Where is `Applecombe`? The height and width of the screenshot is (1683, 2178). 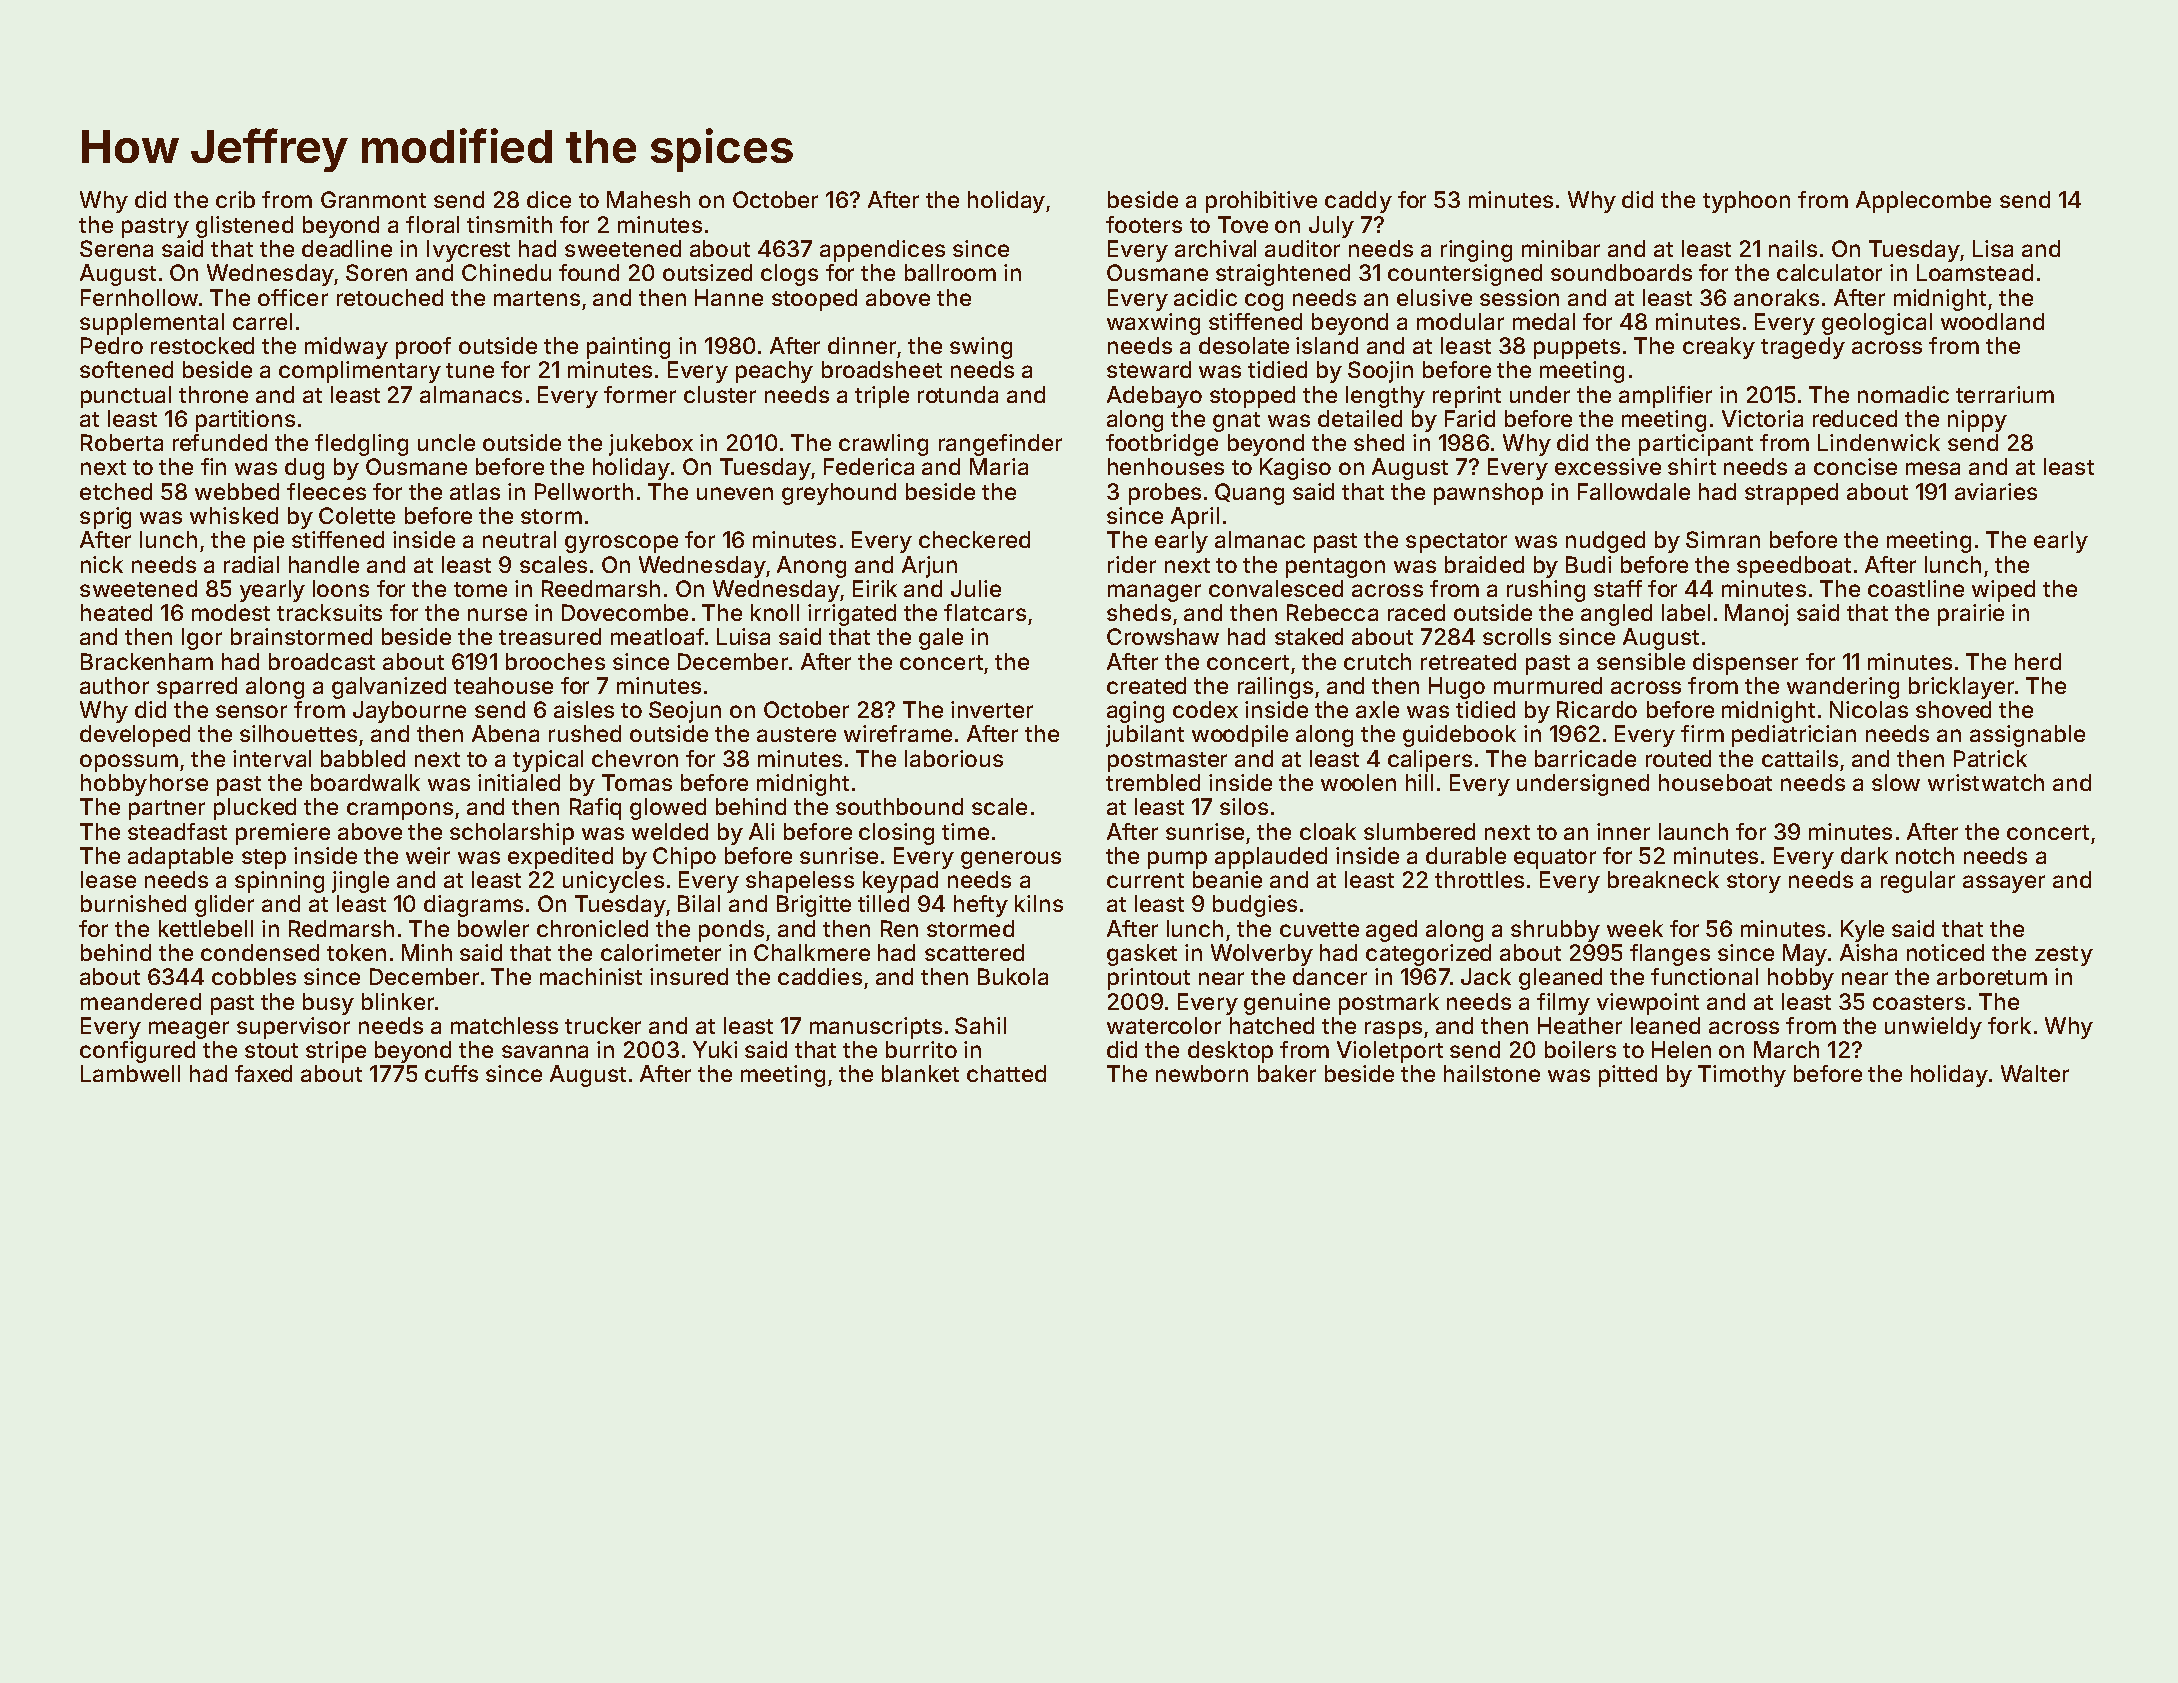
Applecombe is located at coordinates (1923, 202).
